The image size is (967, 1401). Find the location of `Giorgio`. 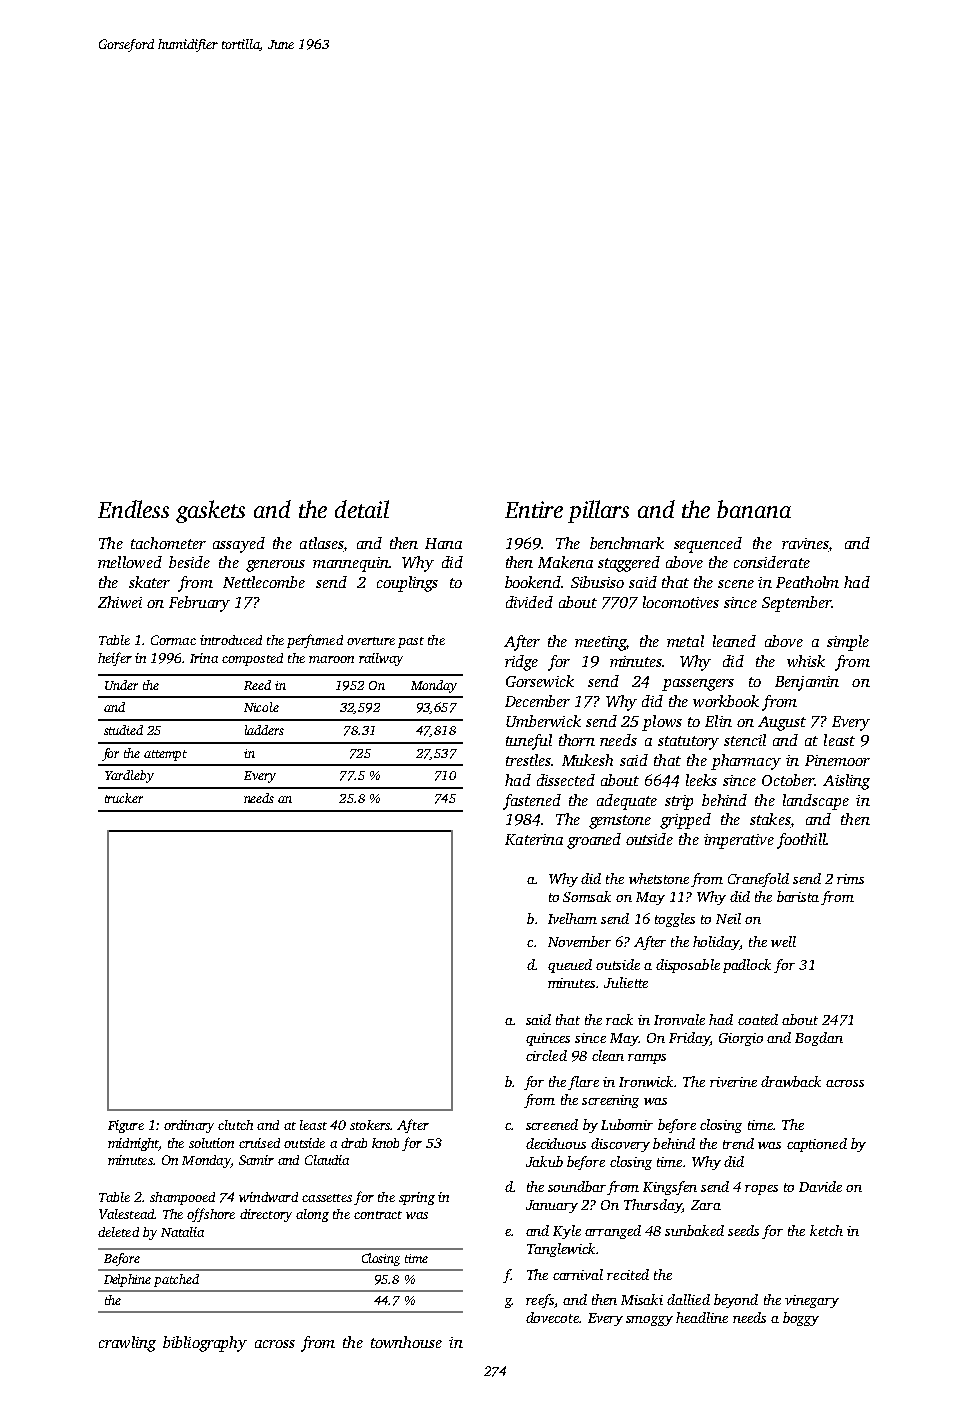

Giorgio is located at coordinates (741, 1039).
